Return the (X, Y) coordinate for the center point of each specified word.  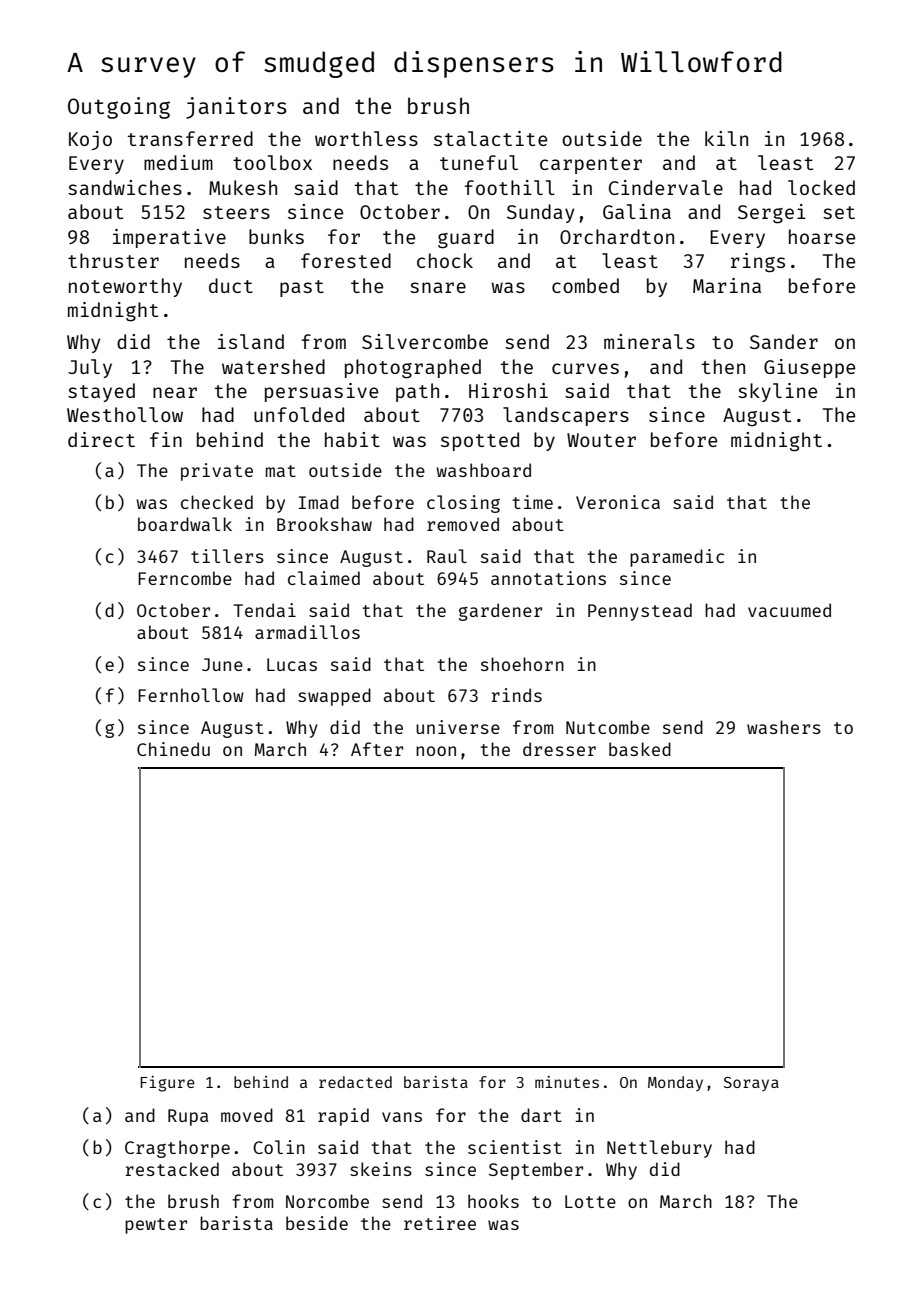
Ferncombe (185, 578)
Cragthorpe (177, 1149)
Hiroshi (508, 390)
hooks (493, 1201)
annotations (548, 578)
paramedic (677, 558)
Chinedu (173, 749)
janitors (236, 108)
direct (101, 439)
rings (758, 263)
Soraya (751, 1084)
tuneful (479, 162)
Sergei (772, 214)
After (377, 749)
